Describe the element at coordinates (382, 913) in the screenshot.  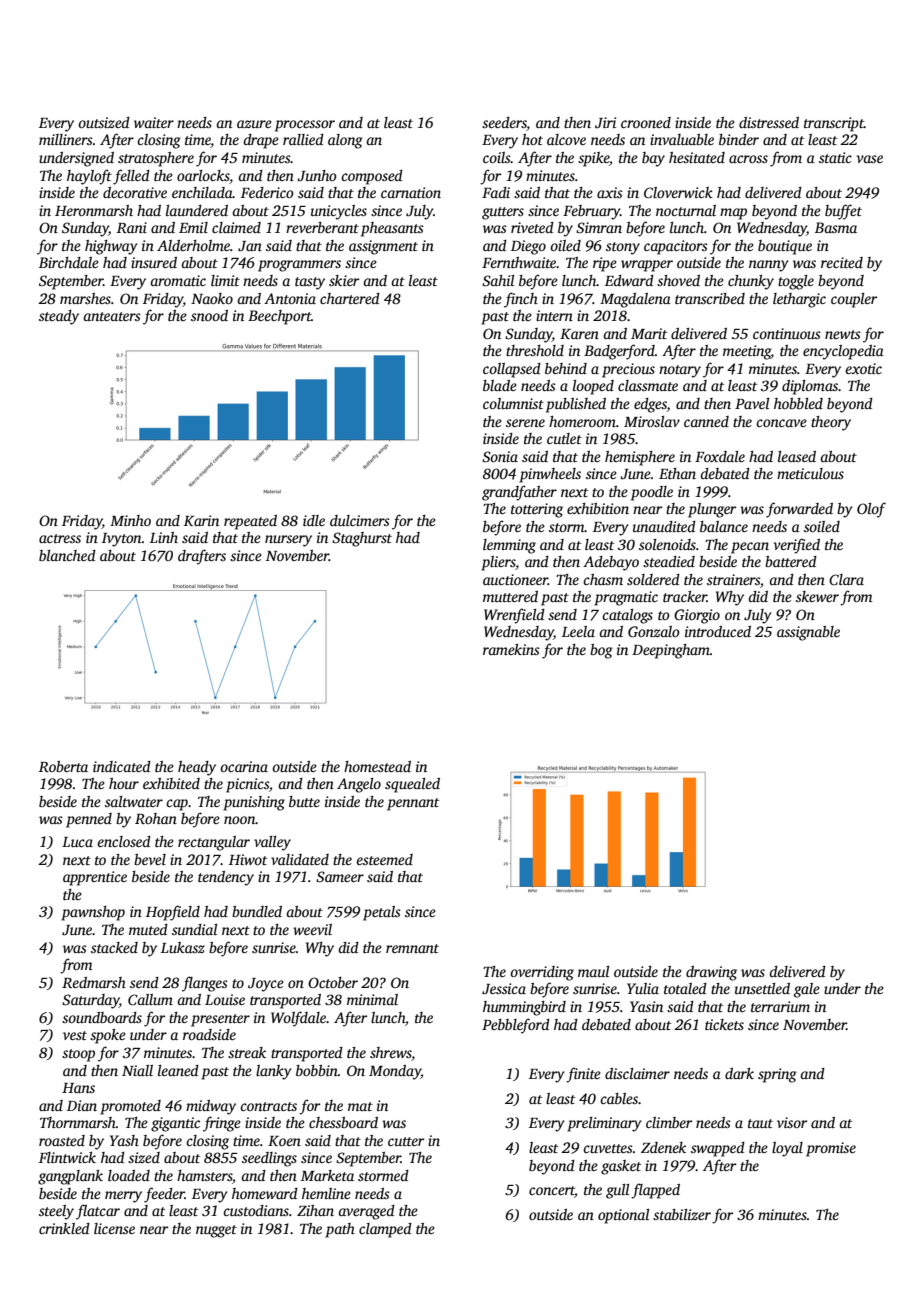
I see `petals` at that location.
